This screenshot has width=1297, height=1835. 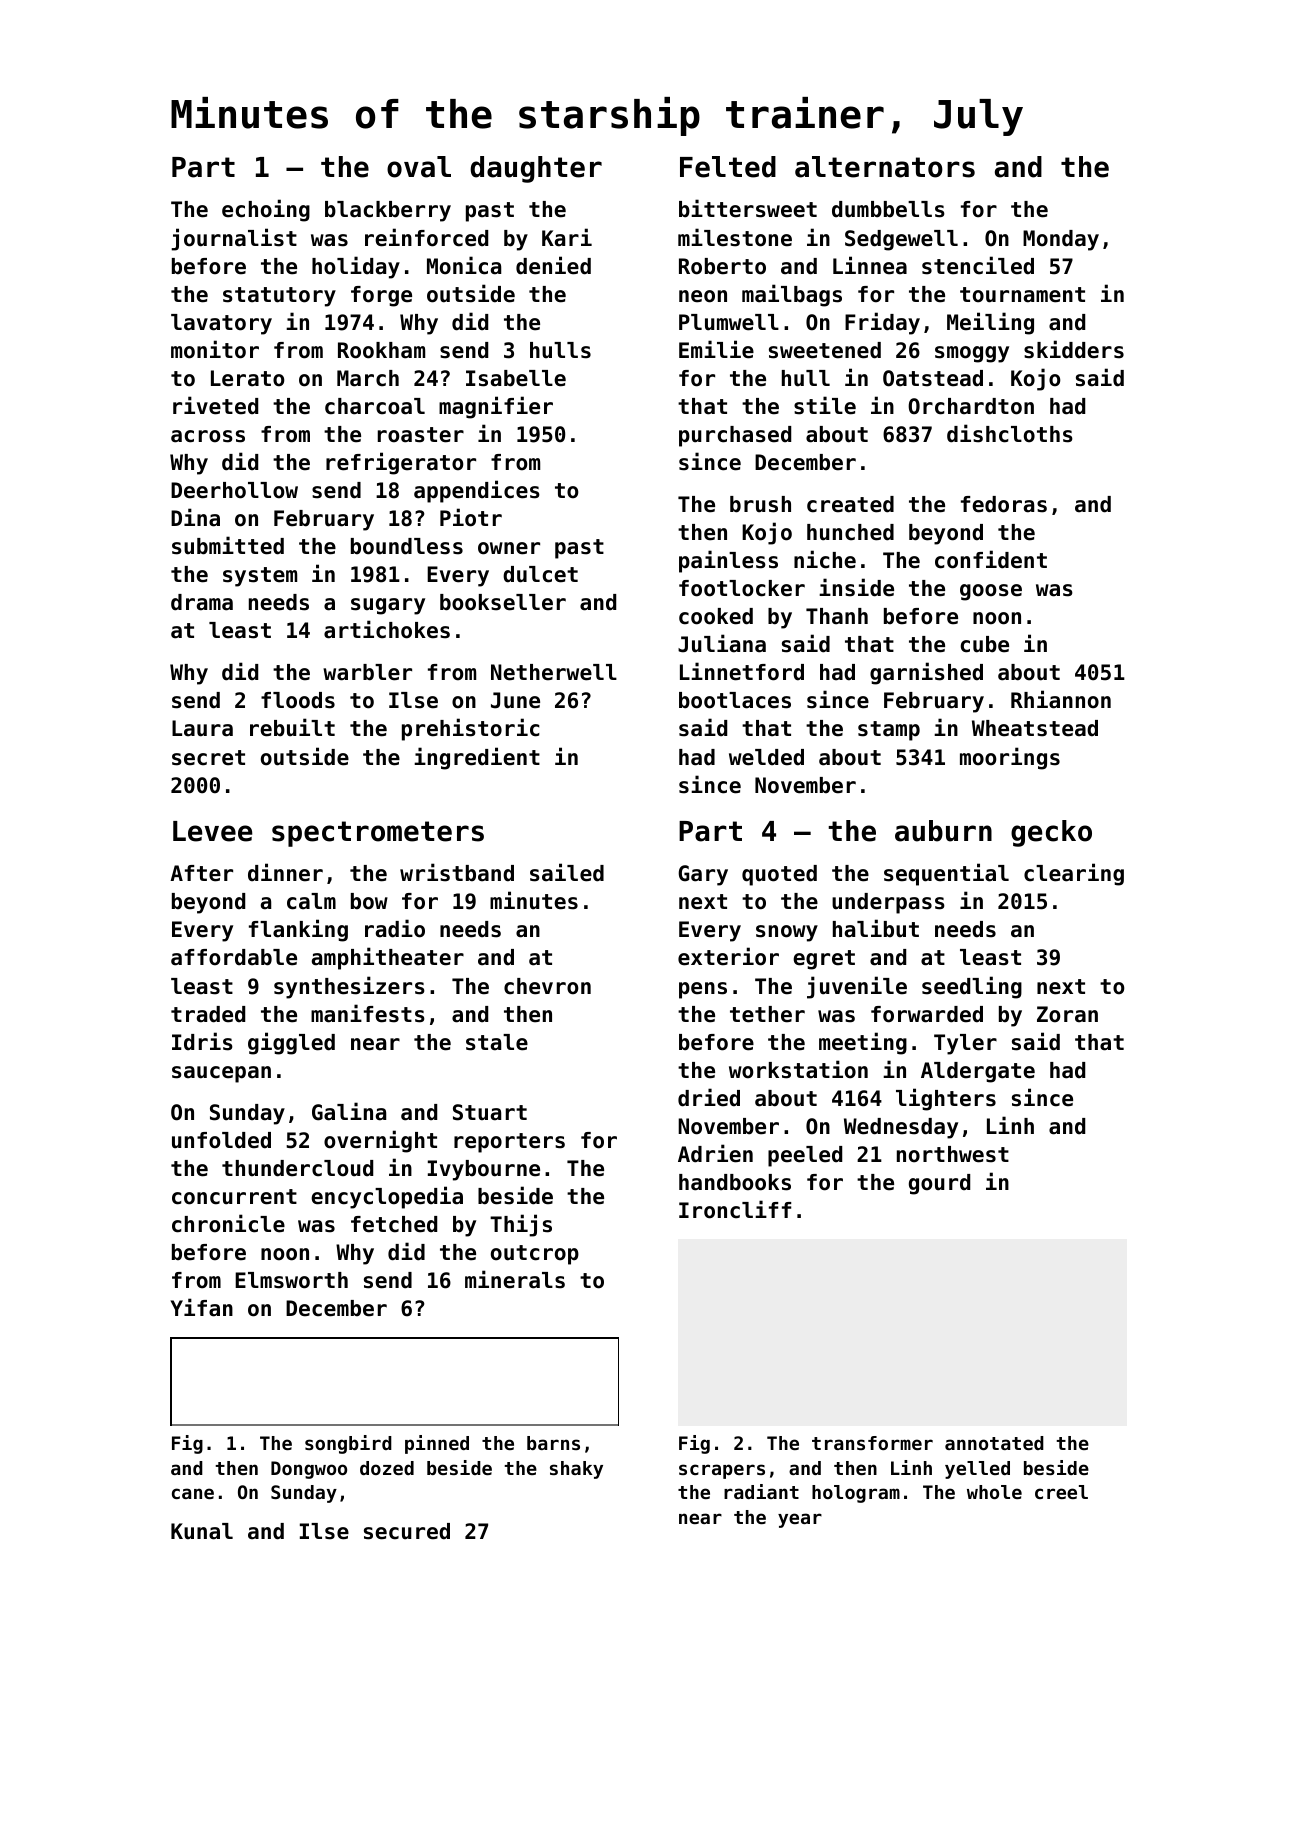 I want to click on pinned, so click(x=437, y=1444).
